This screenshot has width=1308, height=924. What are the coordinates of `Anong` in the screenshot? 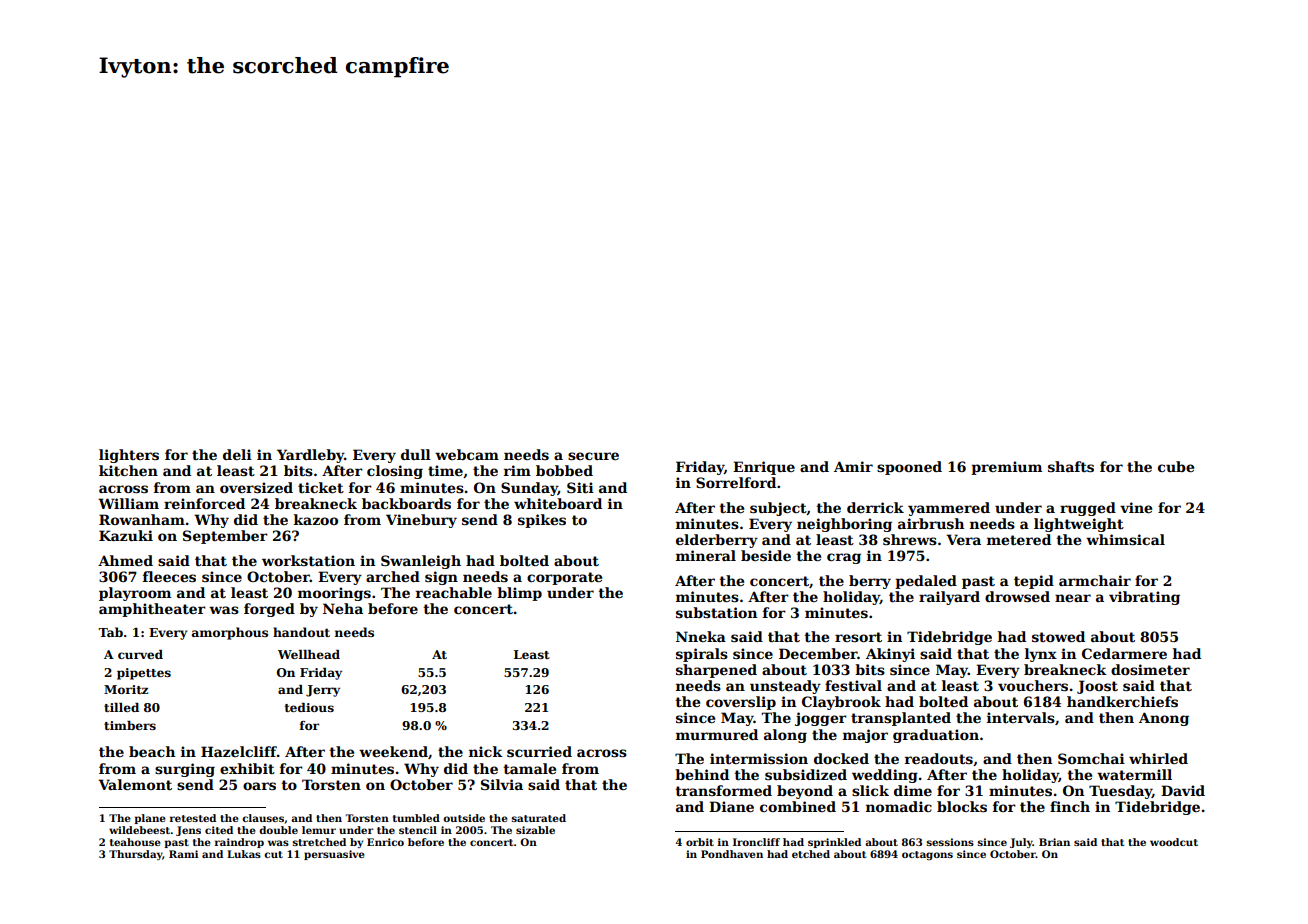 It's located at (1164, 719).
